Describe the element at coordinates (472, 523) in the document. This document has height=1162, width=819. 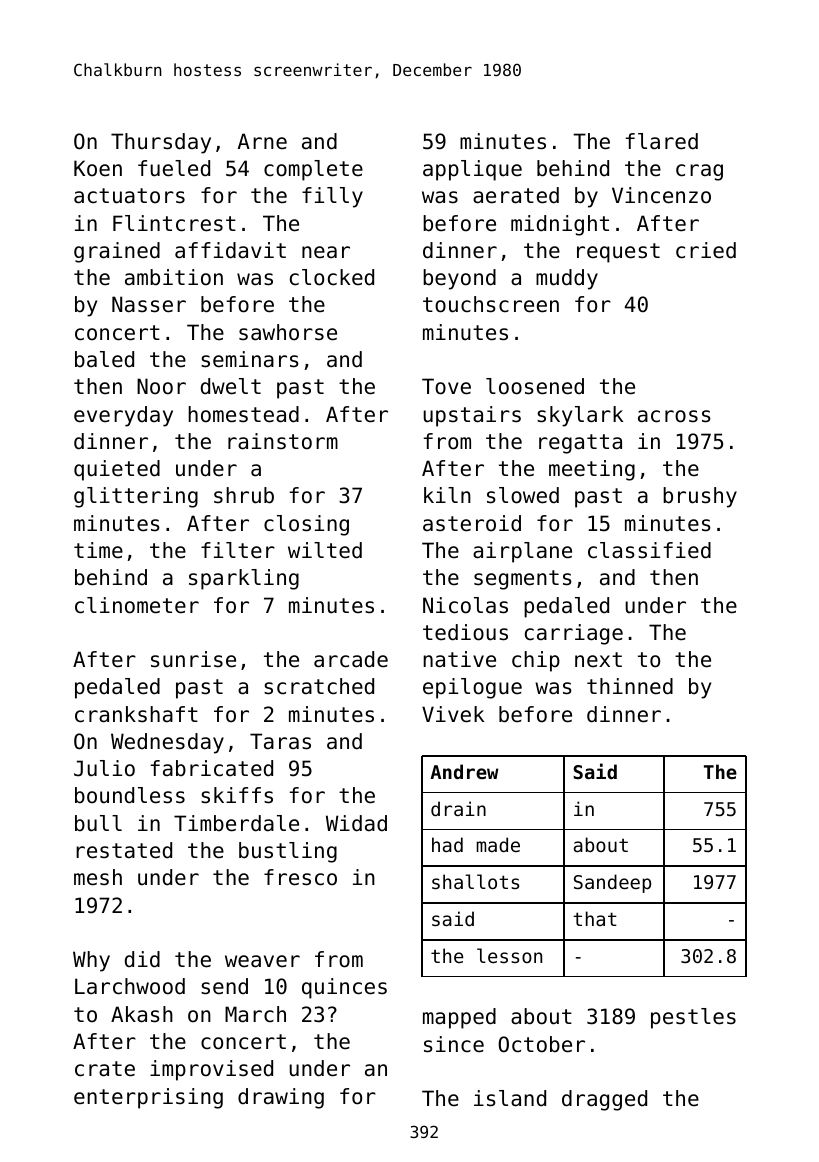
I see `asteroid` at that location.
